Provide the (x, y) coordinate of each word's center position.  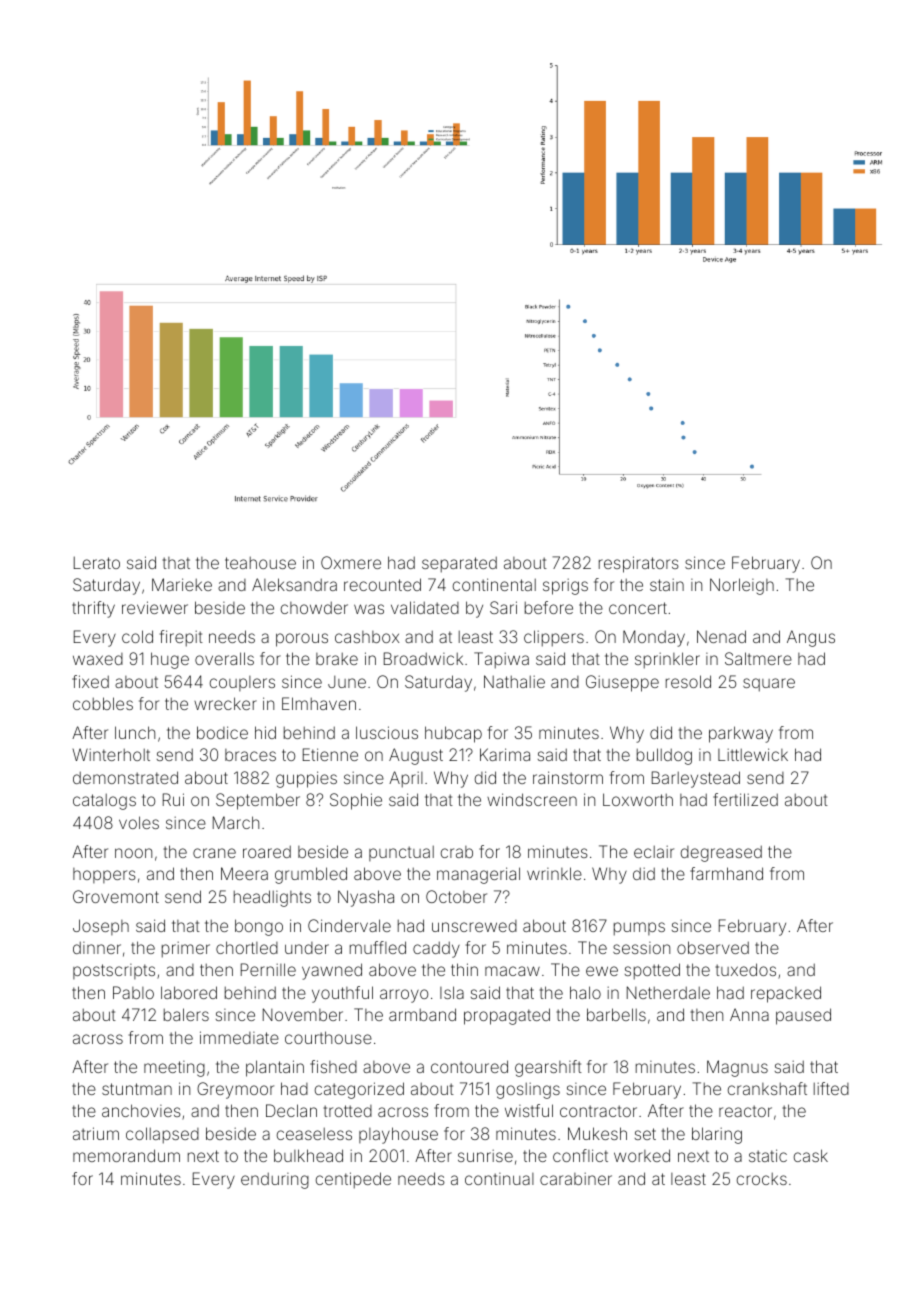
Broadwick (423, 658)
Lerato (97, 562)
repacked (786, 994)
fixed (90, 681)
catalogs (104, 802)
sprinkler (667, 660)
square (769, 685)
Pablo (133, 992)
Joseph (101, 927)
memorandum (126, 1155)
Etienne (330, 754)
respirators (639, 564)
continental (494, 584)
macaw (512, 971)
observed (713, 947)
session (641, 948)
